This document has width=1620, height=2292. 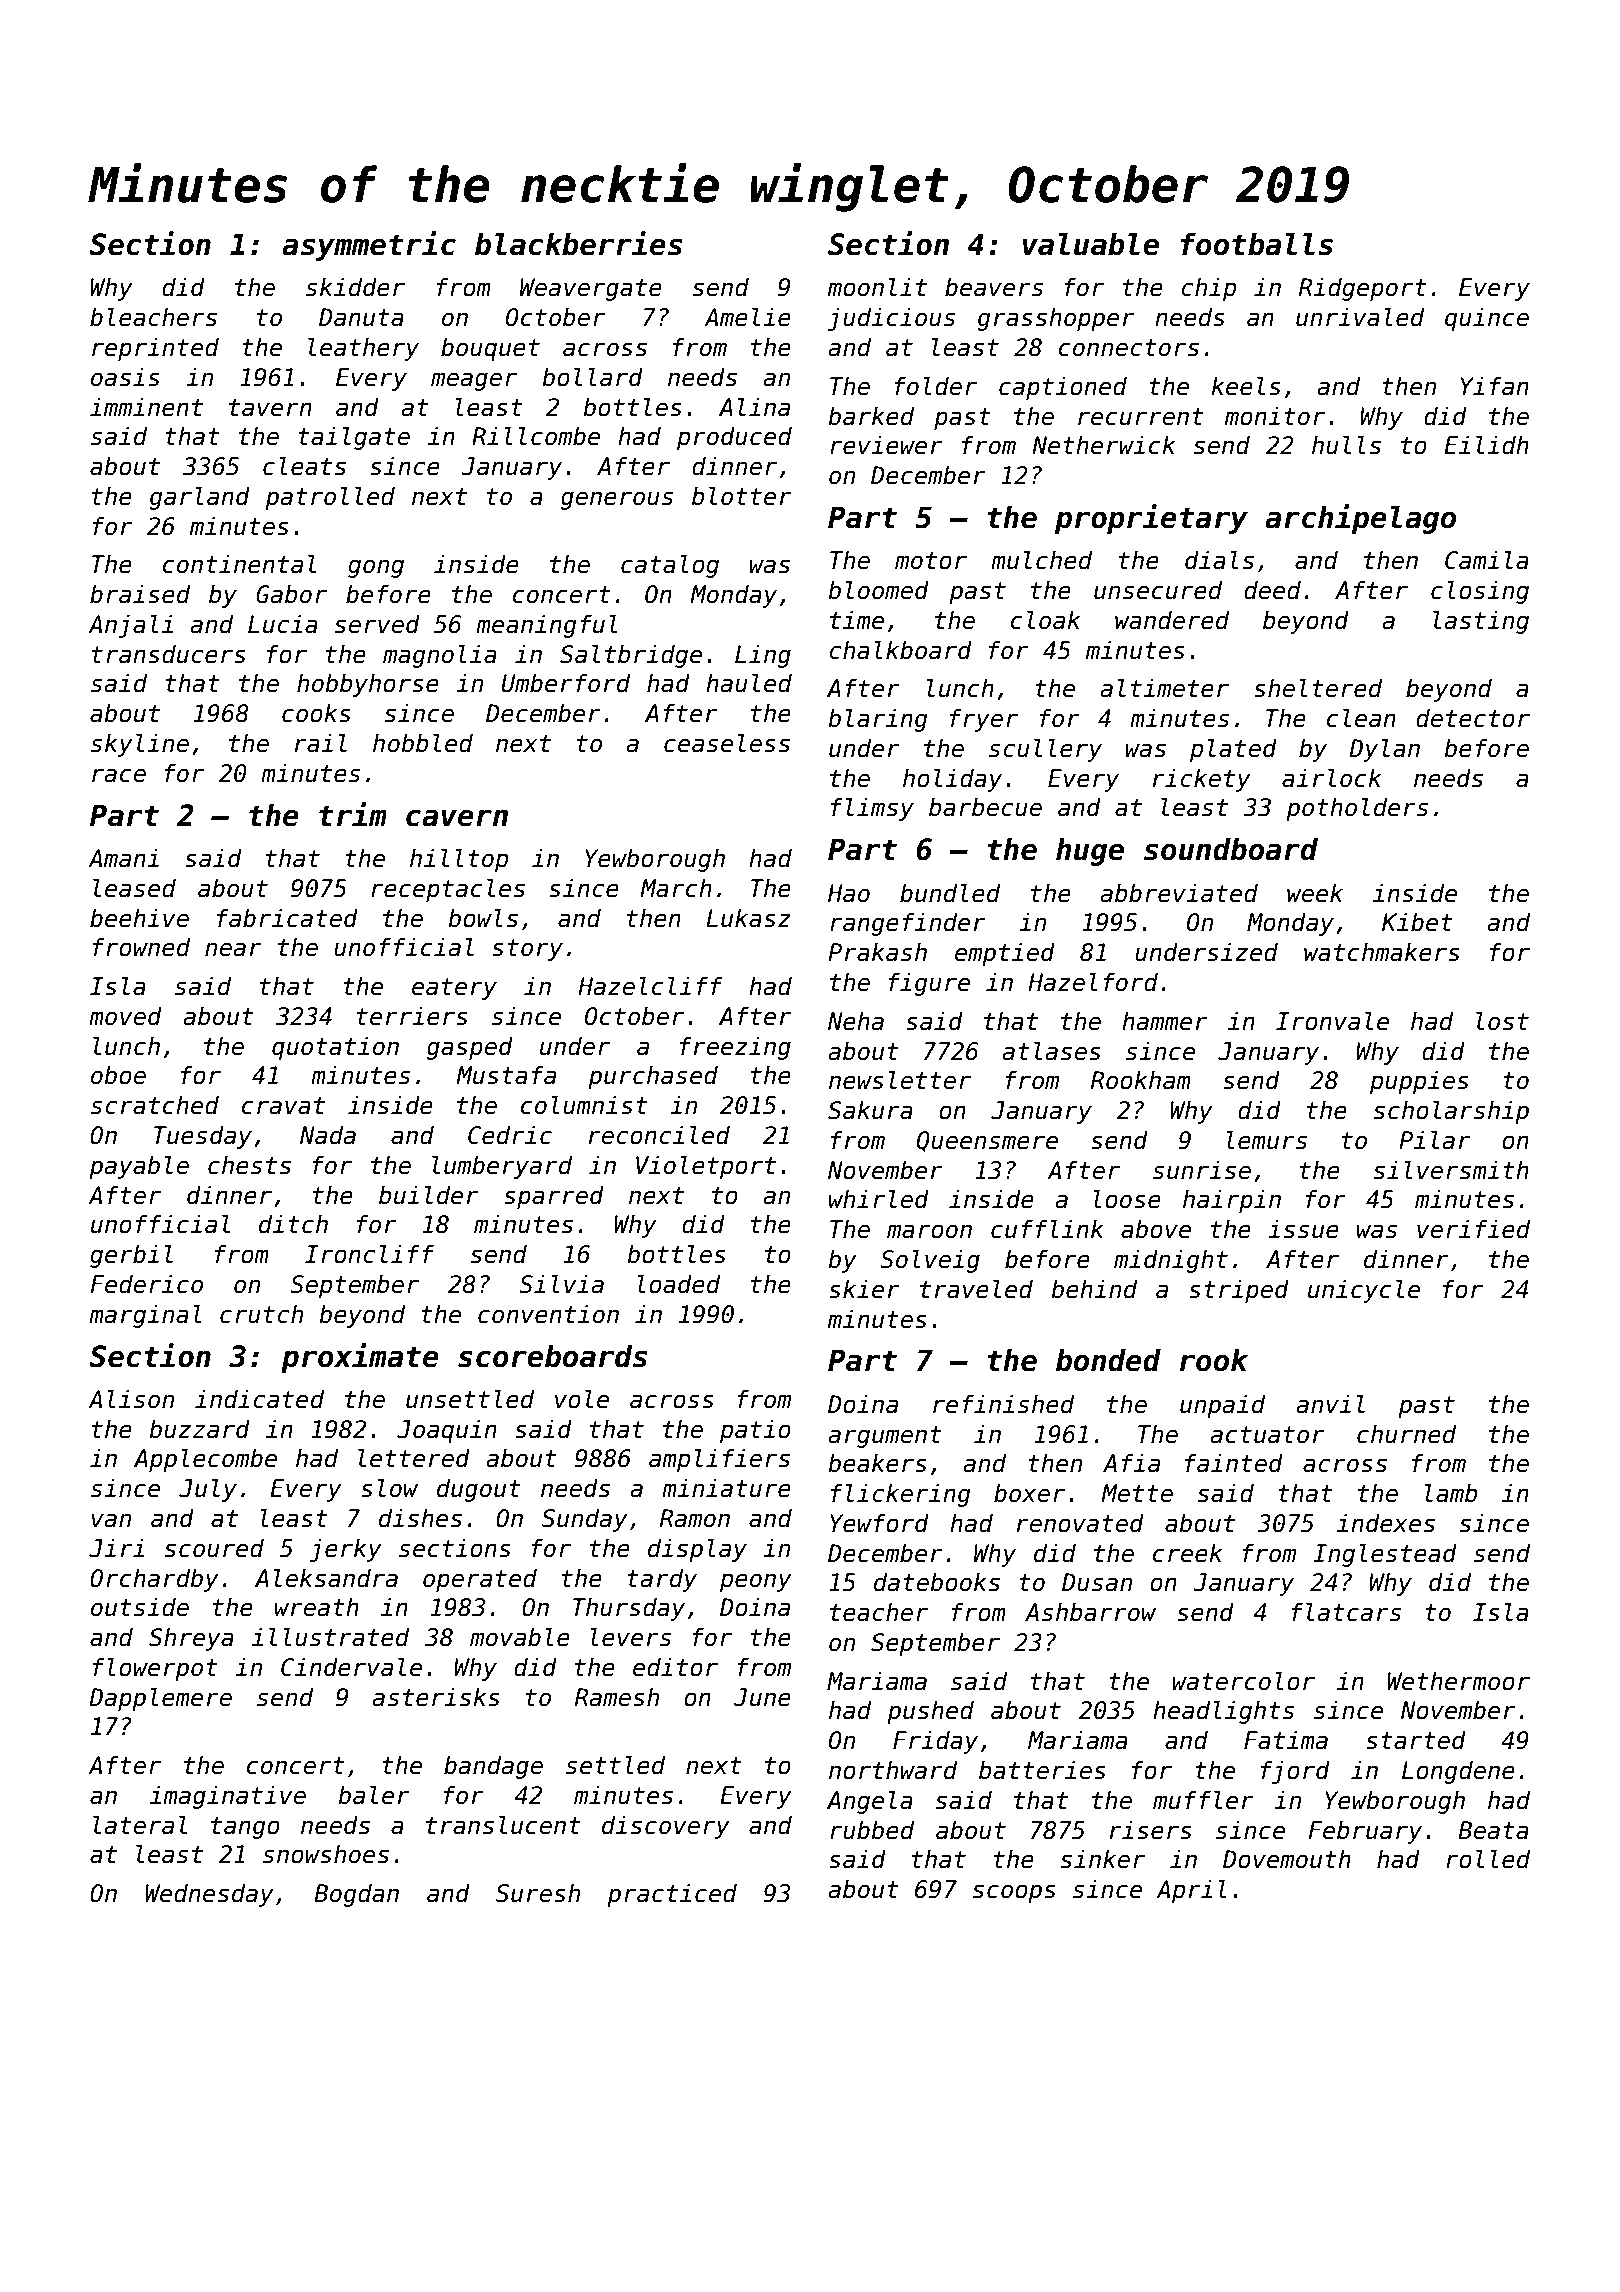 What do you see at coordinates (1047, 1229) in the document?
I see `cufflink` at bounding box center [1047, 1229].
